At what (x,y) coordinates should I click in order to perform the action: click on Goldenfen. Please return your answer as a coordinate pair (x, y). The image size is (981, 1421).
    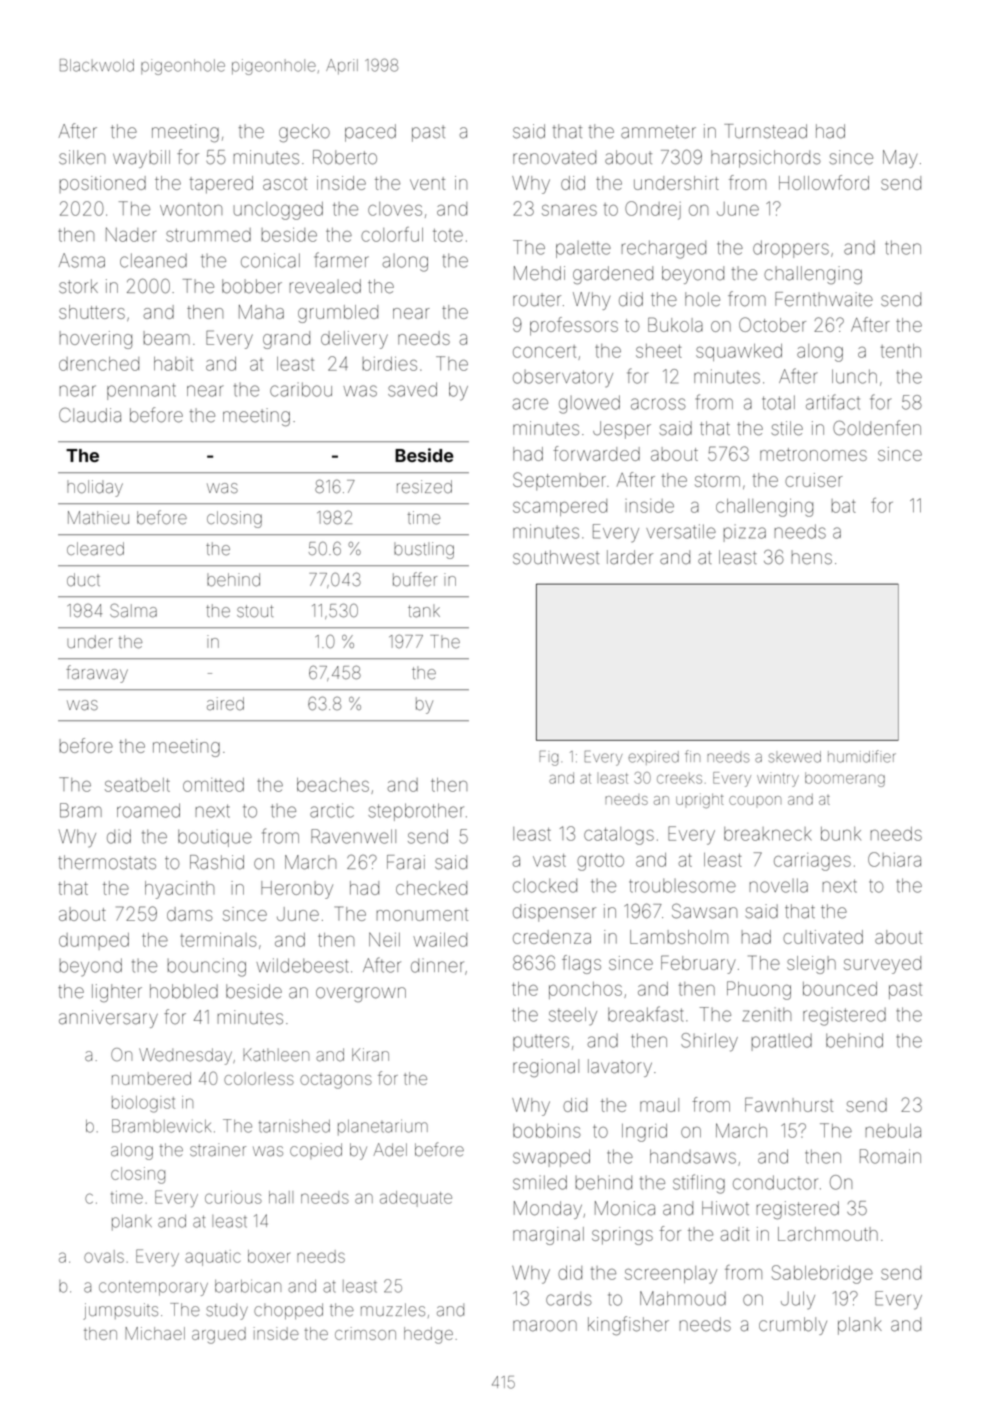
    Looking at the image, I should click on (877, 428).
